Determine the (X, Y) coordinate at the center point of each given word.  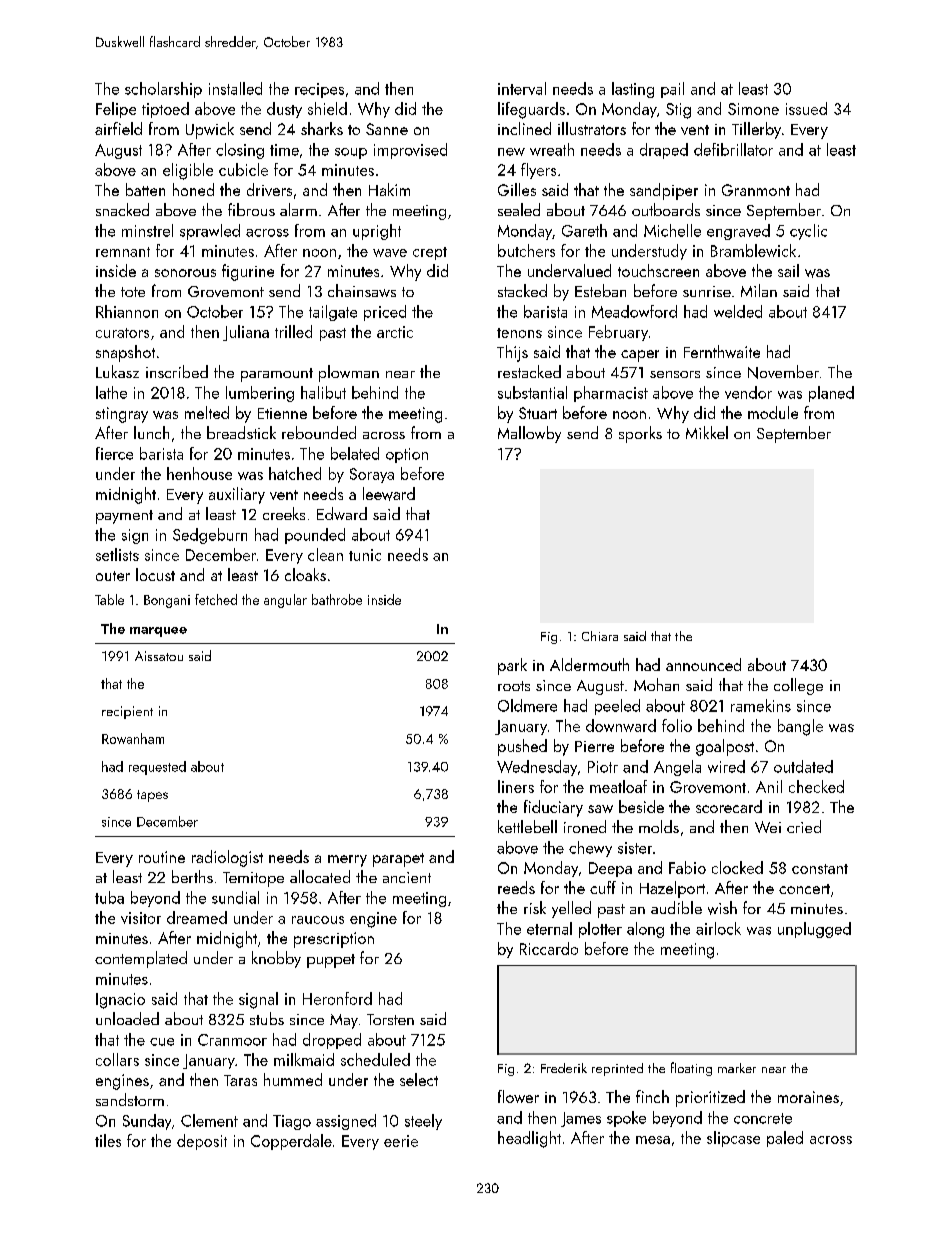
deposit (202, 1142)
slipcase (733, 1139)
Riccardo (549, 948)
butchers (526, 250)
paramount (277, 375)
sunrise (707, 291)
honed (193, 189)
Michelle (672, 230)
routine (162, 857)
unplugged (814, 930)
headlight (529, 1139)
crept (430, 253)
